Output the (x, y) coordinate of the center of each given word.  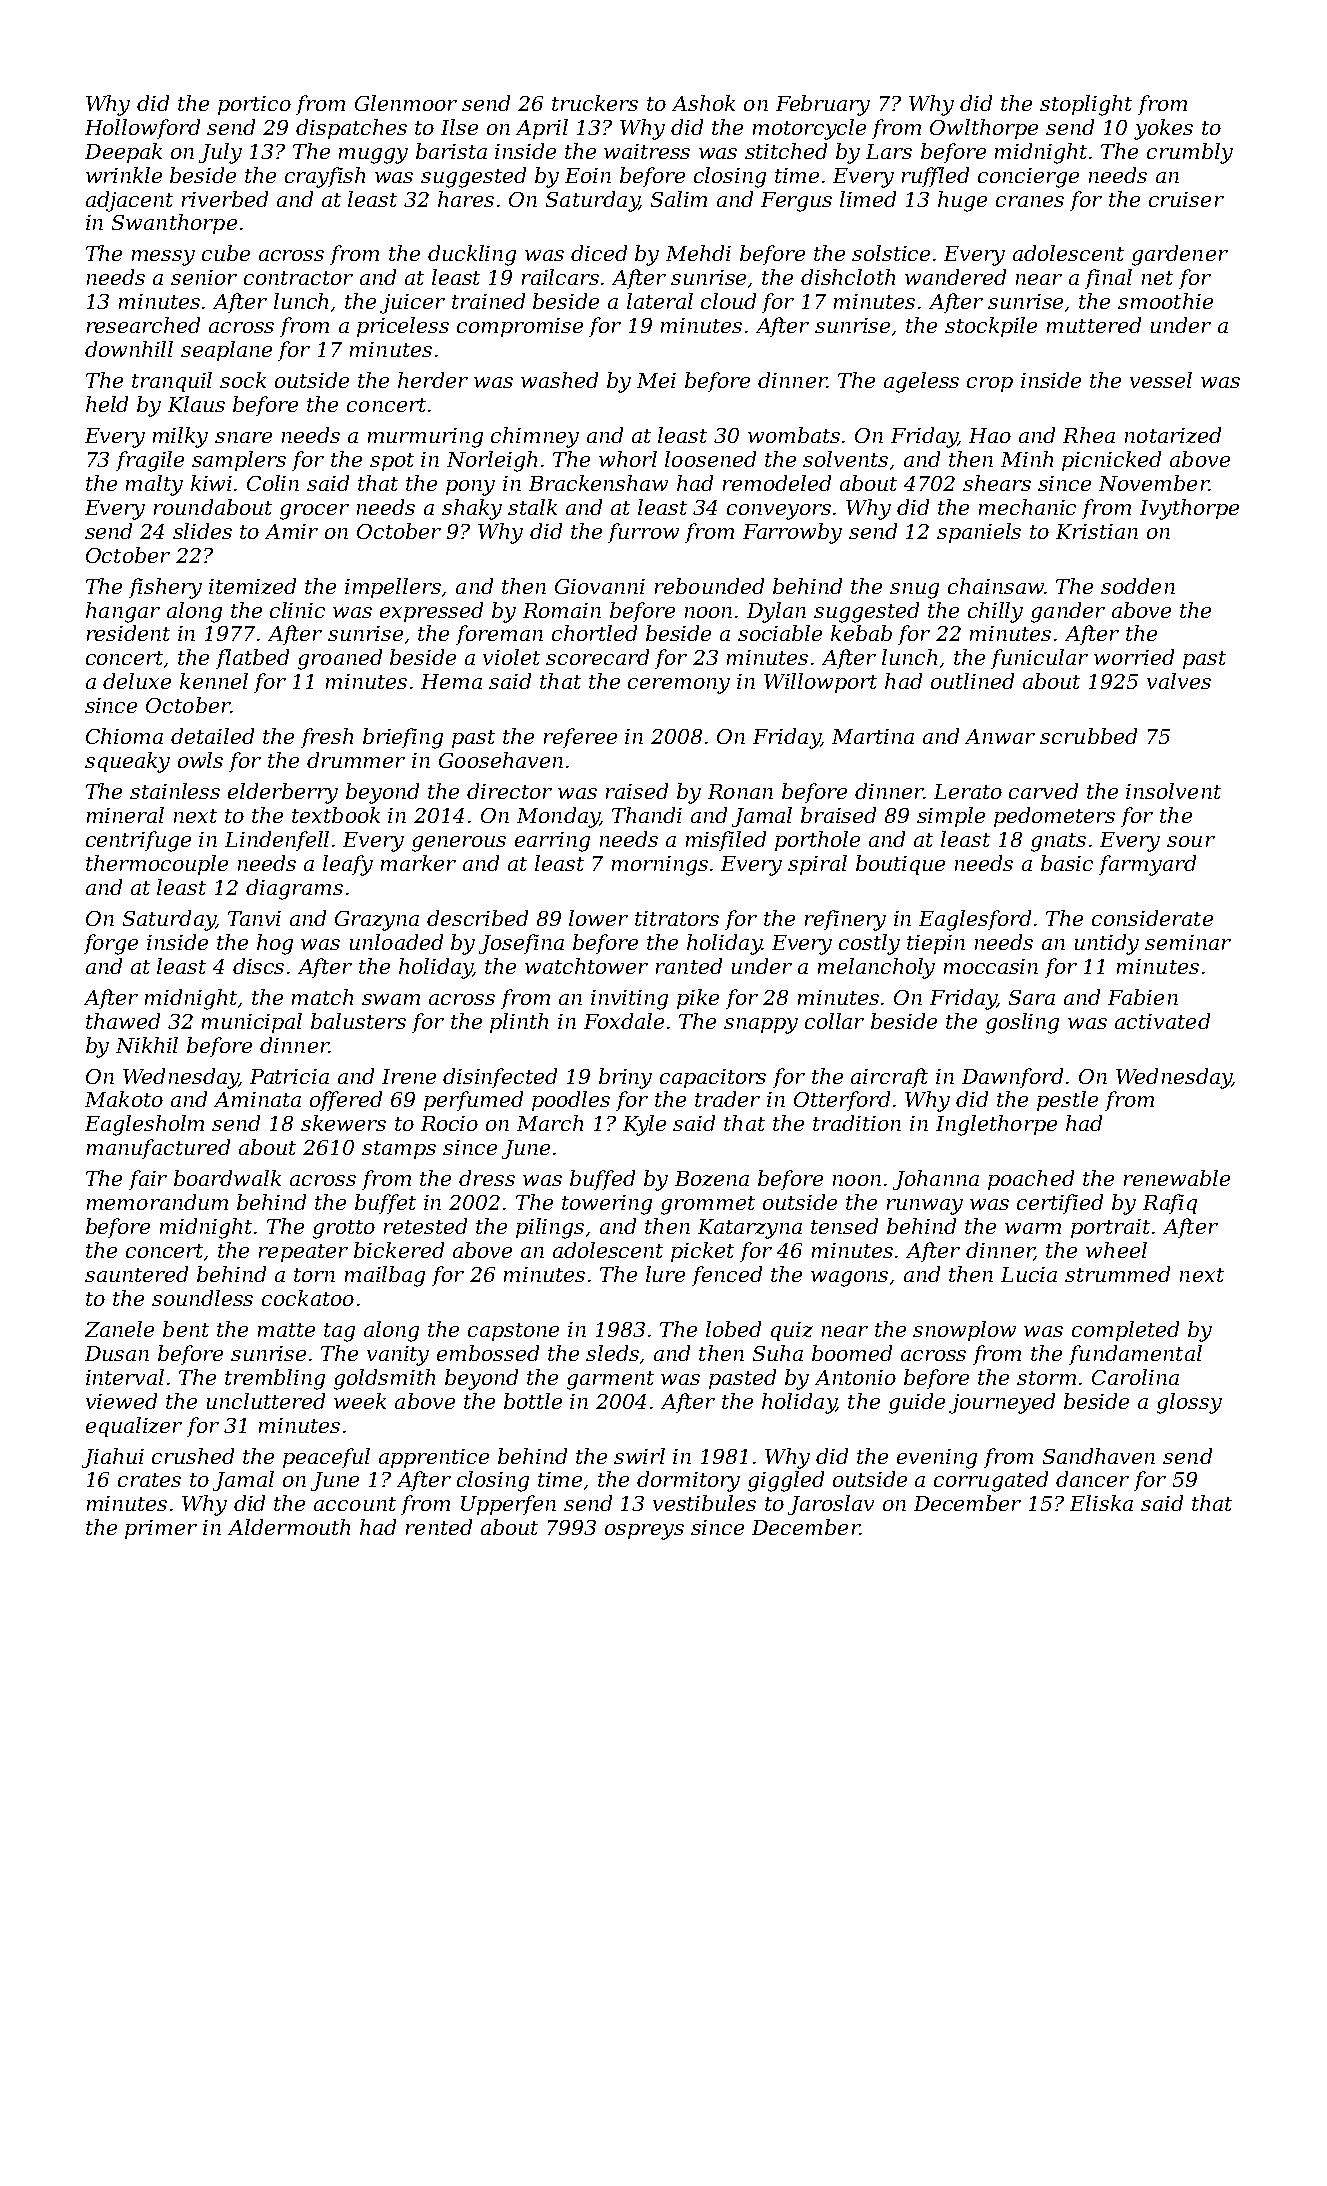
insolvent (1173, 791)
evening (937, 1459)
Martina (873, 736)
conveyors (779, 512)
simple (951, 817)
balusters (358, 1021)
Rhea (1089, 435)
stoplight (1086, 105)
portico (254, 105)
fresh (327, 738)
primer (161, 1529)
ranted (689, 966)
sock (243, 380)
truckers (595, 103)
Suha (778, 1353)
